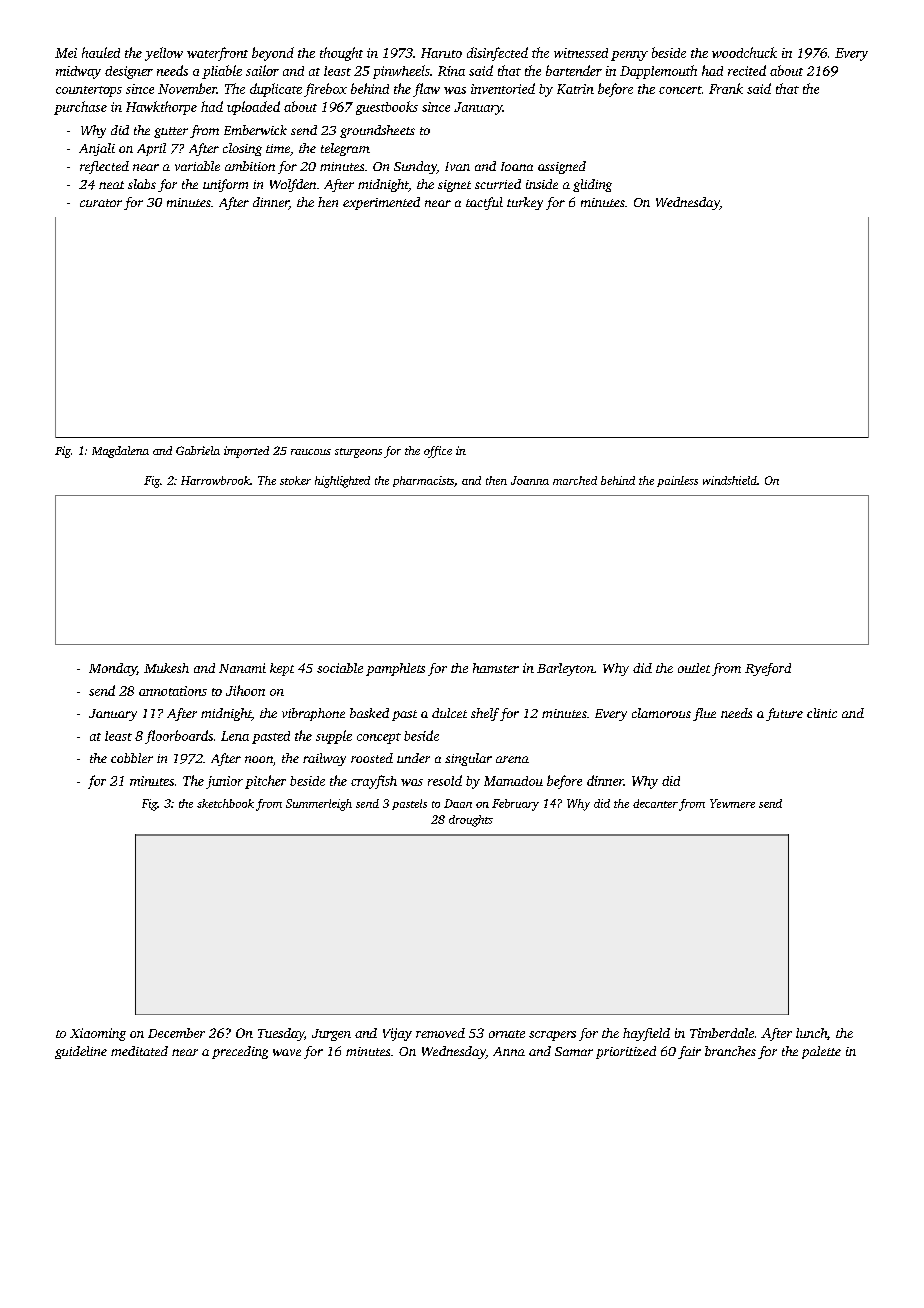 The image size is (924, 1308). I want to click on experimented, so click(381, 203).
